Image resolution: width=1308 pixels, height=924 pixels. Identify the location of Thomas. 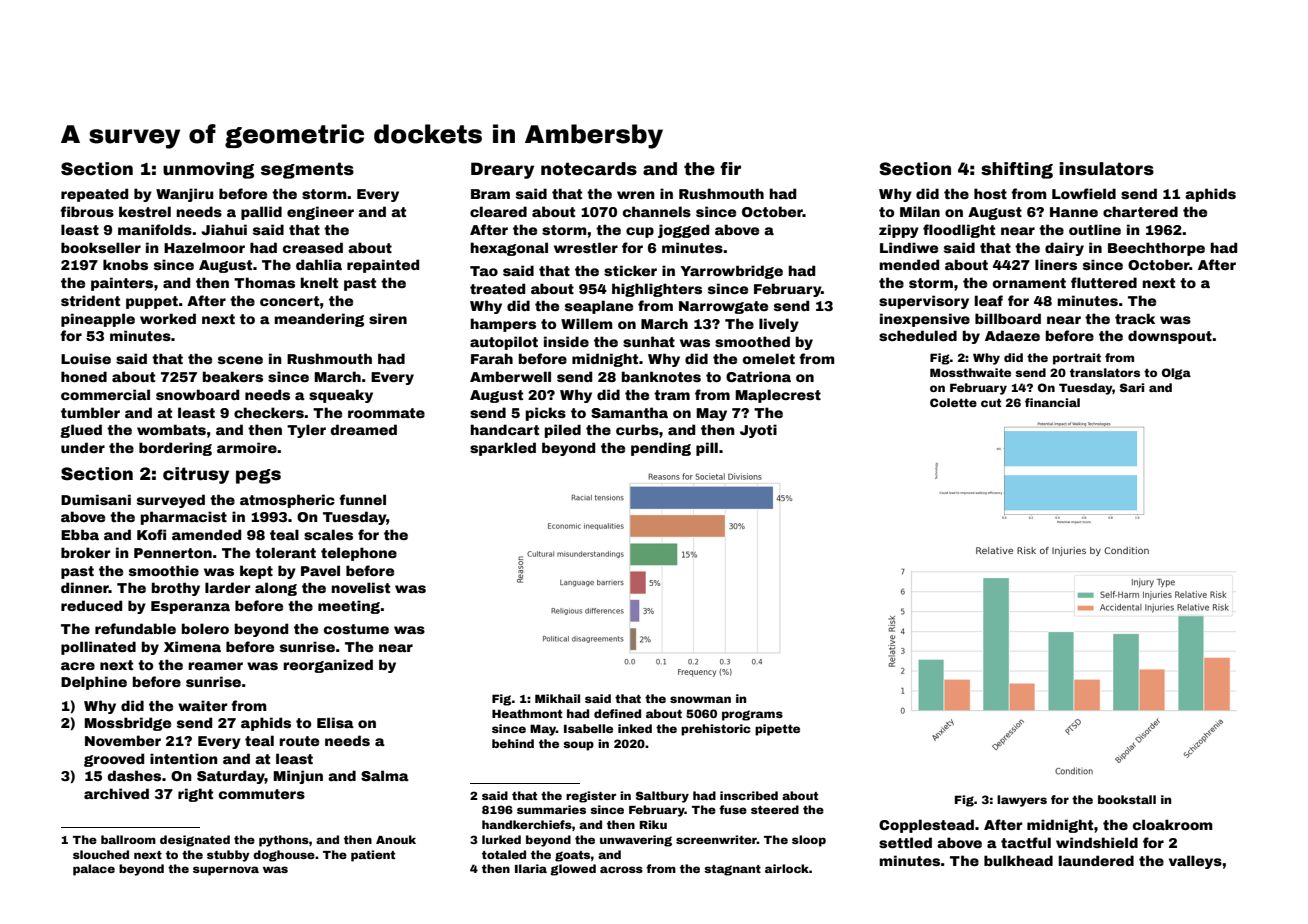
(264, 282).
